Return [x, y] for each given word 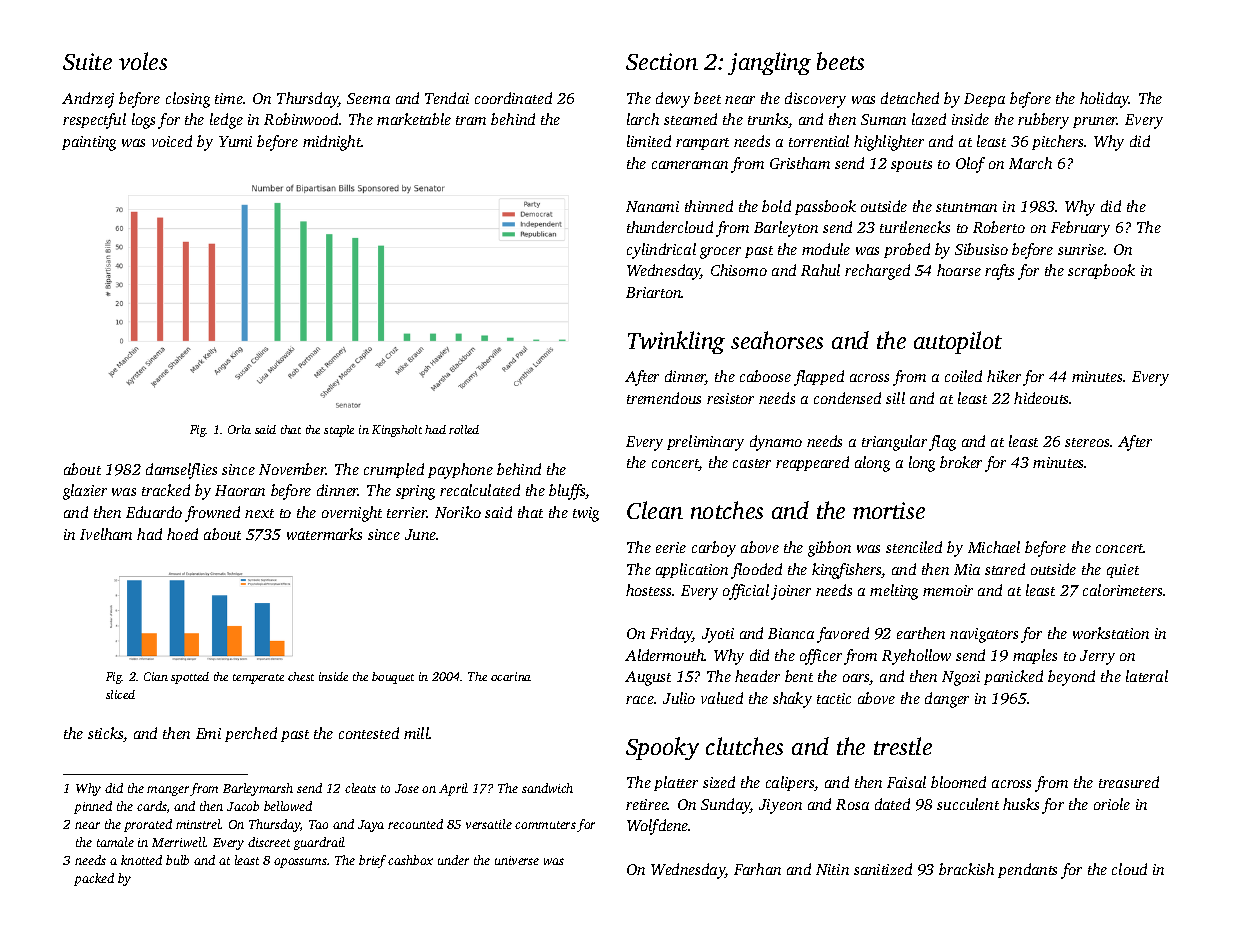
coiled [963, 376]
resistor [730, 398]
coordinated [513, 98]
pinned [93, 807]
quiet [1123, 571]
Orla [239, 429]
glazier [85, 492]
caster [752, 463]
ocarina [511, 676]
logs [143, 121]
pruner [1095, 122]
